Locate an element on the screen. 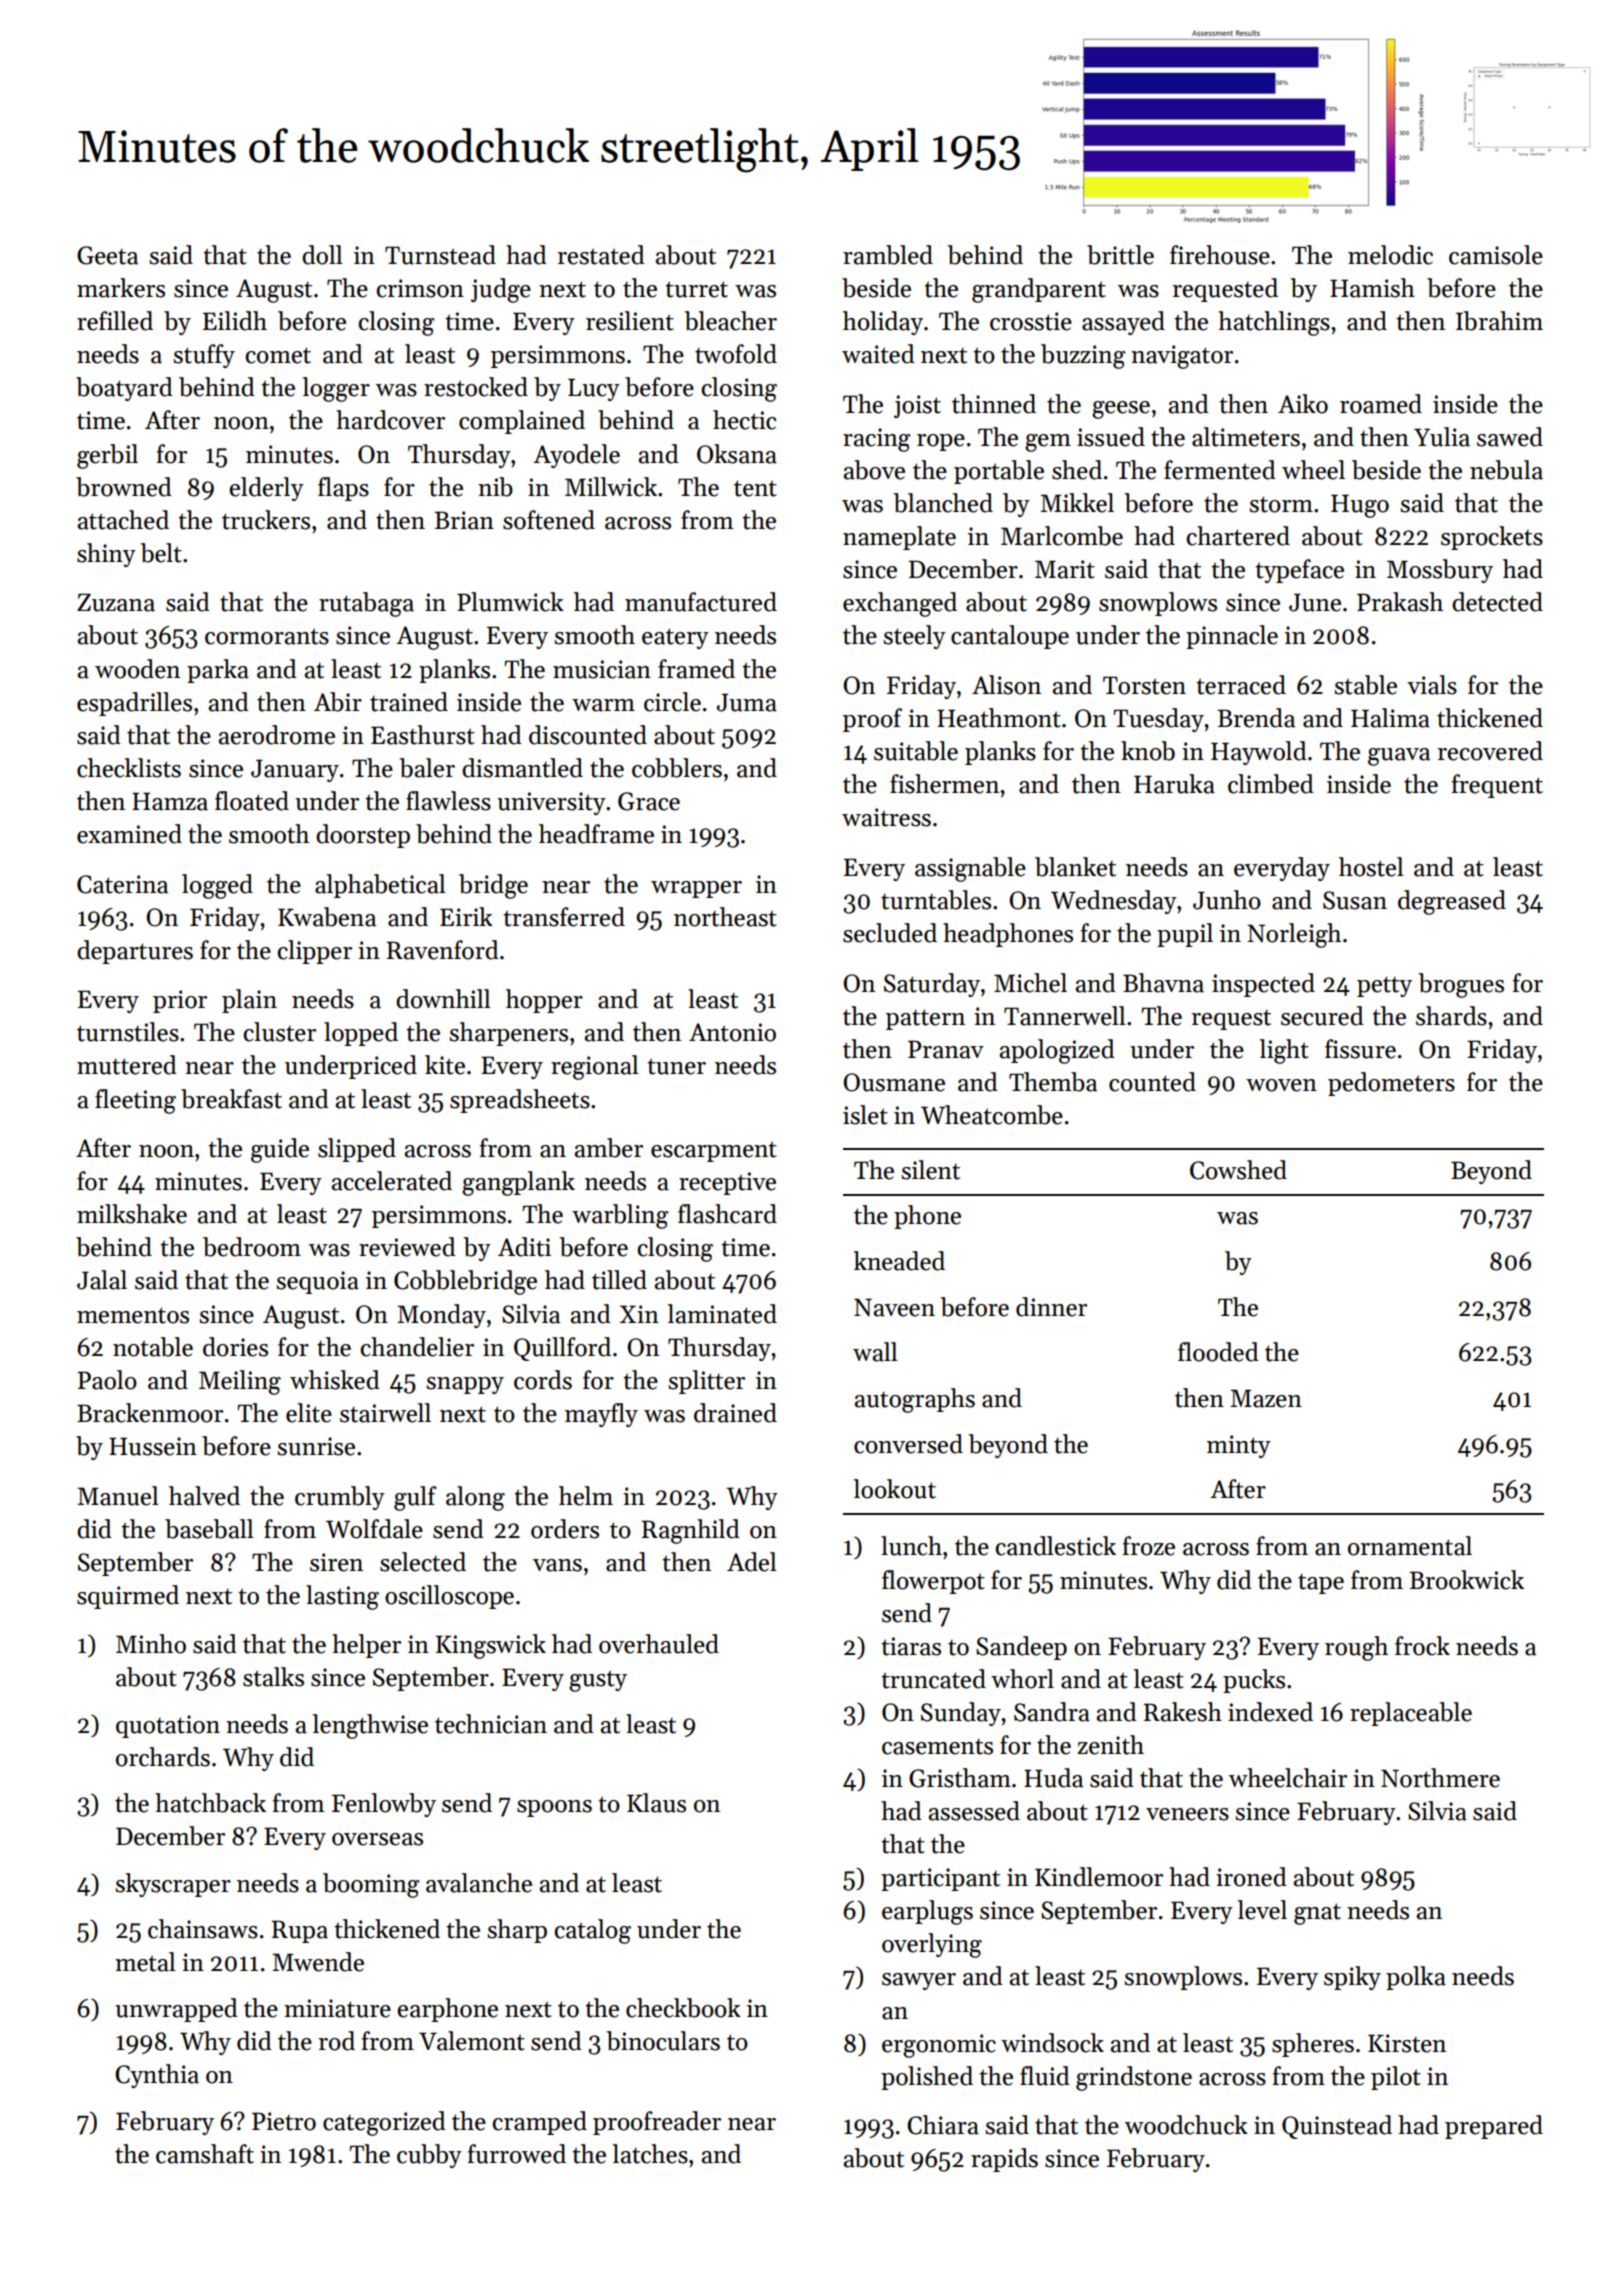 The height and width of the screenshot is (2292, 1620). pedometers is located at coordinates (1391, 1084).
